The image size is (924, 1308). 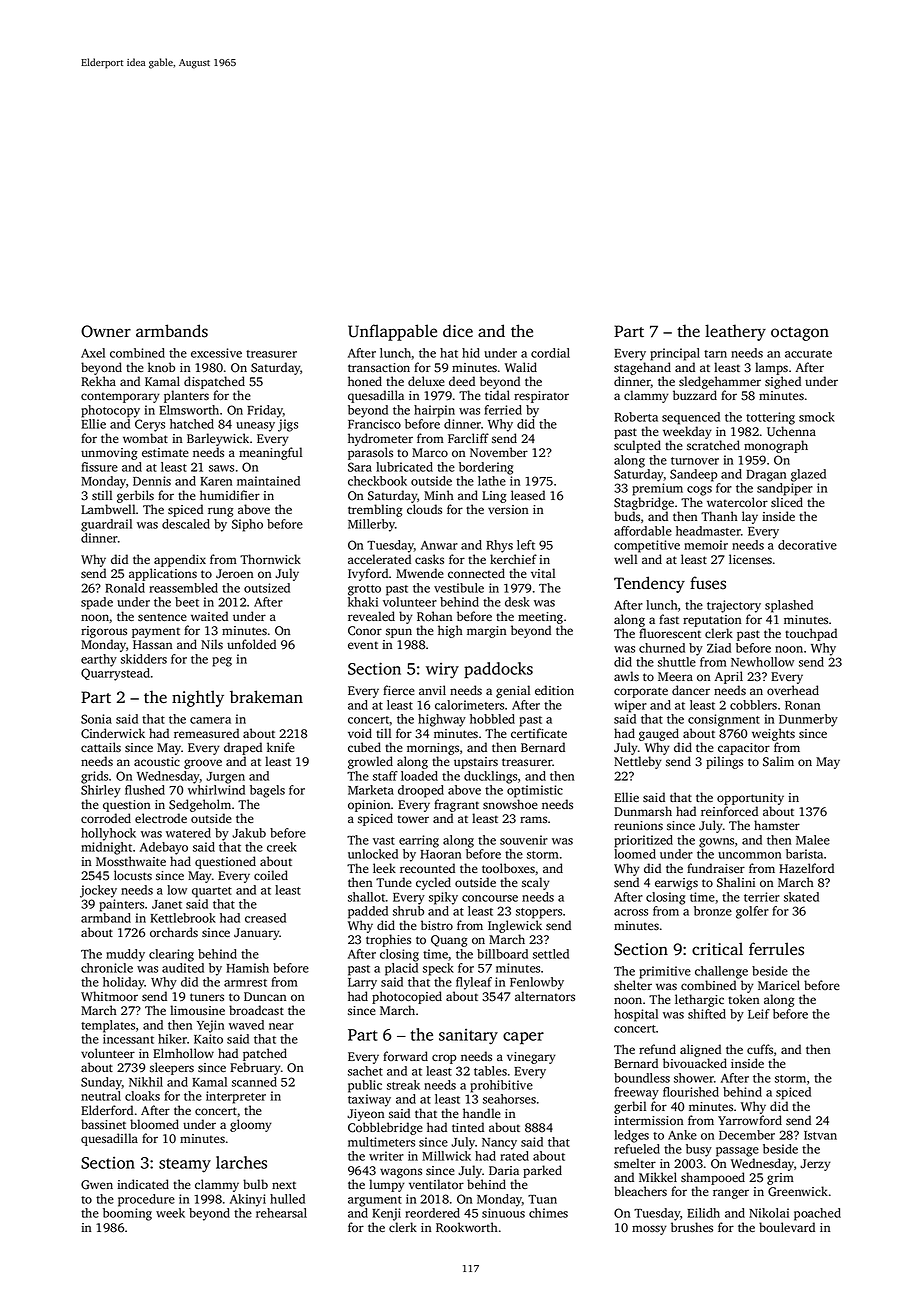 What do you see at coordinates (101, 747) in the screenshot?
I see `cattails` at bounding box center [101, 747].
